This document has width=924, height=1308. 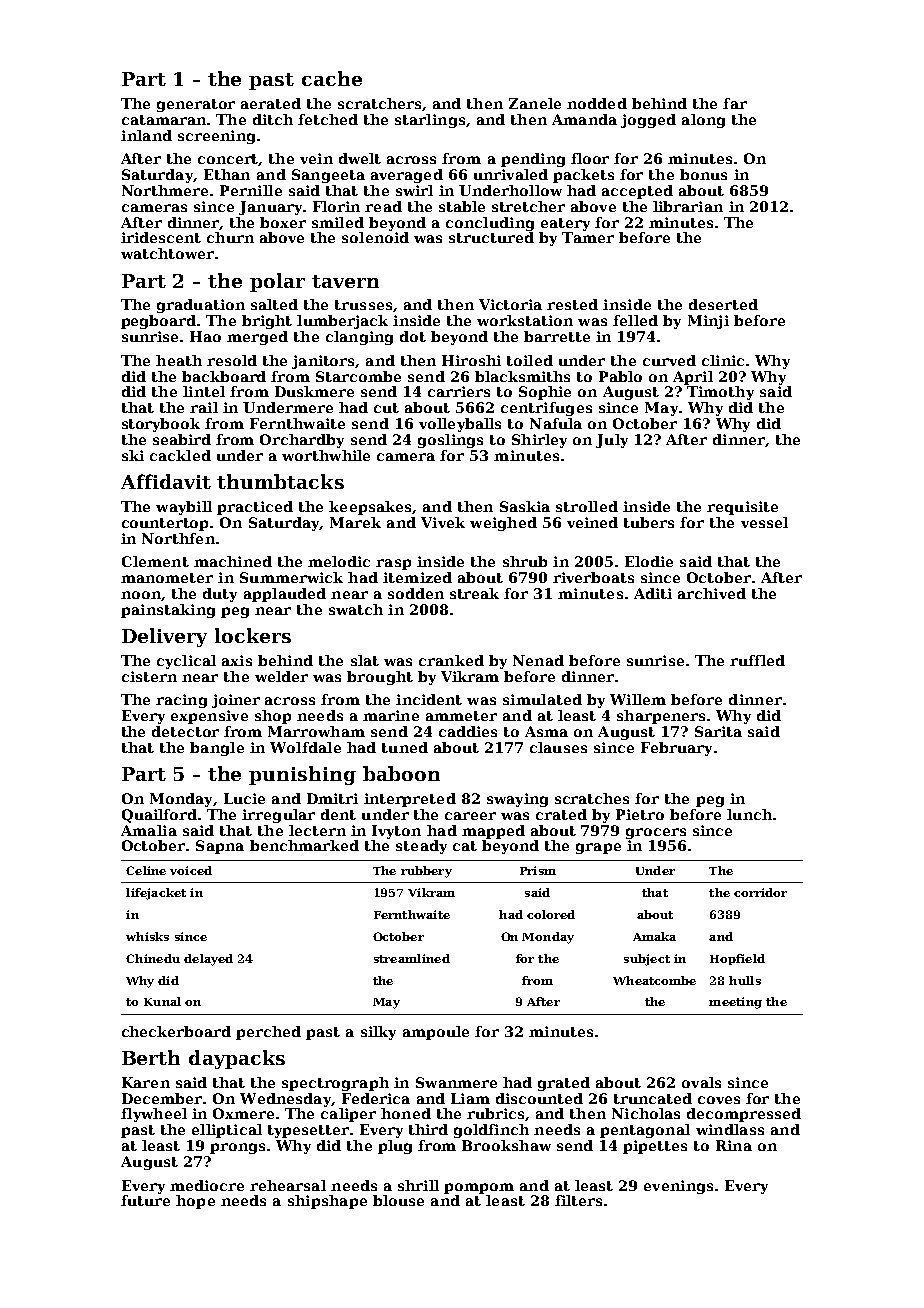 What do you see at coordinates (735, 103) in the document?
I see `far` at bounding box center [735, 103].
